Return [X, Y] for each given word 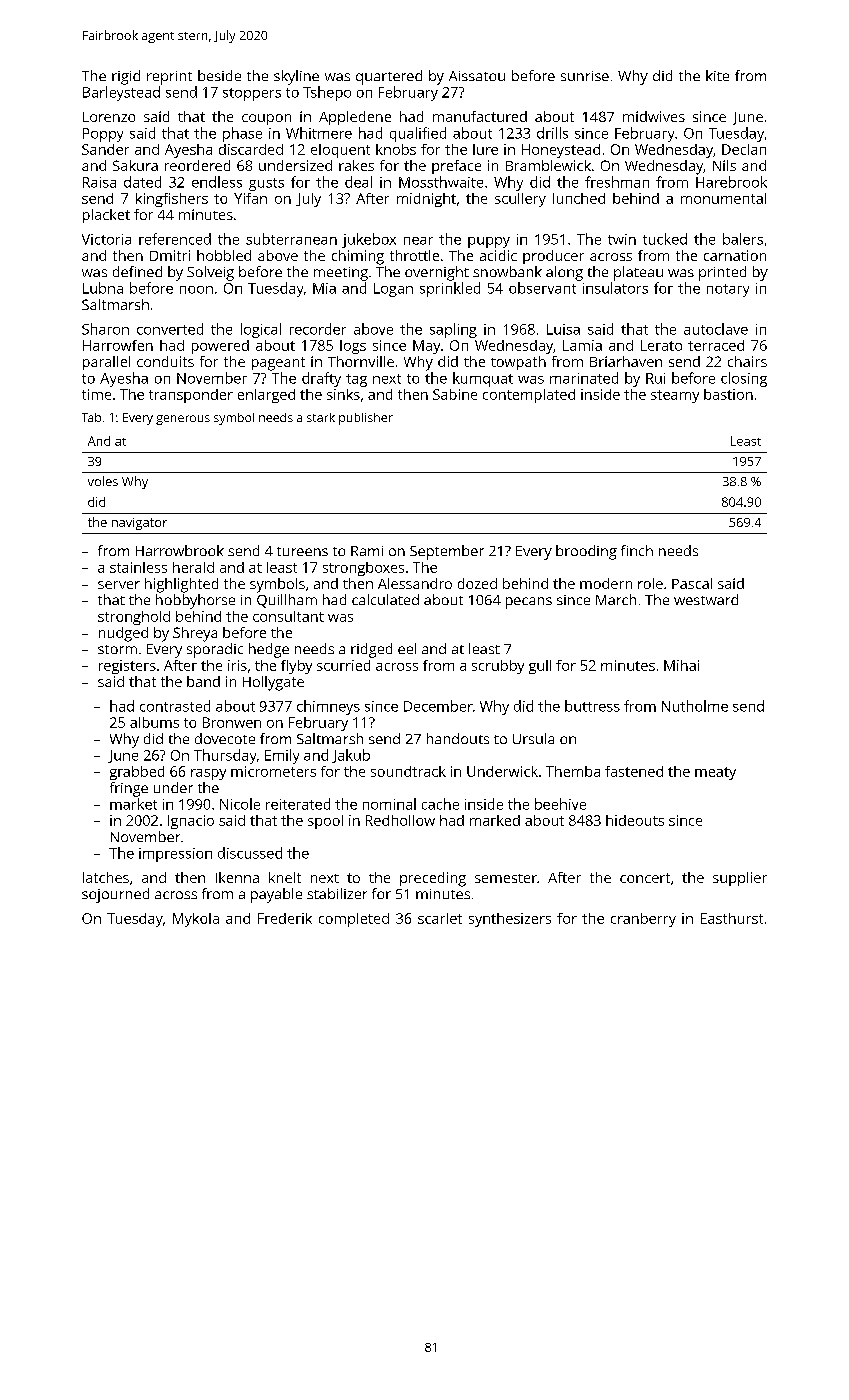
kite [717, 75]
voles [103, 481]
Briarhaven [626, 361]
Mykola [196, 920]
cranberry [643, 920]
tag [356, 380]
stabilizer [337, 893]
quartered [389, 77]
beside [219, 75]
